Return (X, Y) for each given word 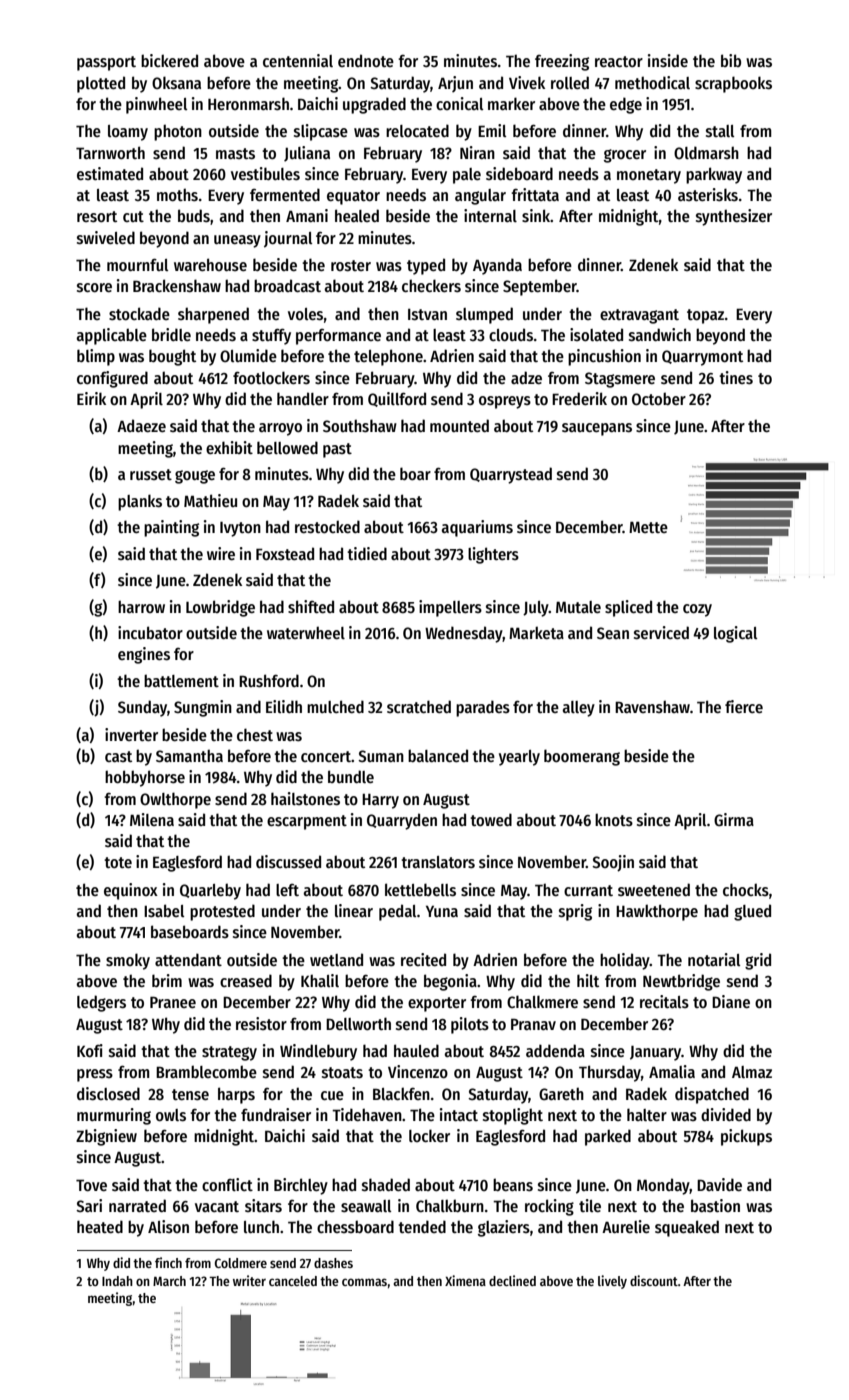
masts (235, 154)
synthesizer (734, 217)
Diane (731, 1001)
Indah (117, 1281)
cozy (697, 610)
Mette (648, 527)
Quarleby (210, 891)
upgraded (374, 105)
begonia (450, 982)
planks (140, 502)
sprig (575, 912)
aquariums (477, 528)
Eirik (91, 398)
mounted (459, 425)
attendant (188, 959)
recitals (664, 1001)
